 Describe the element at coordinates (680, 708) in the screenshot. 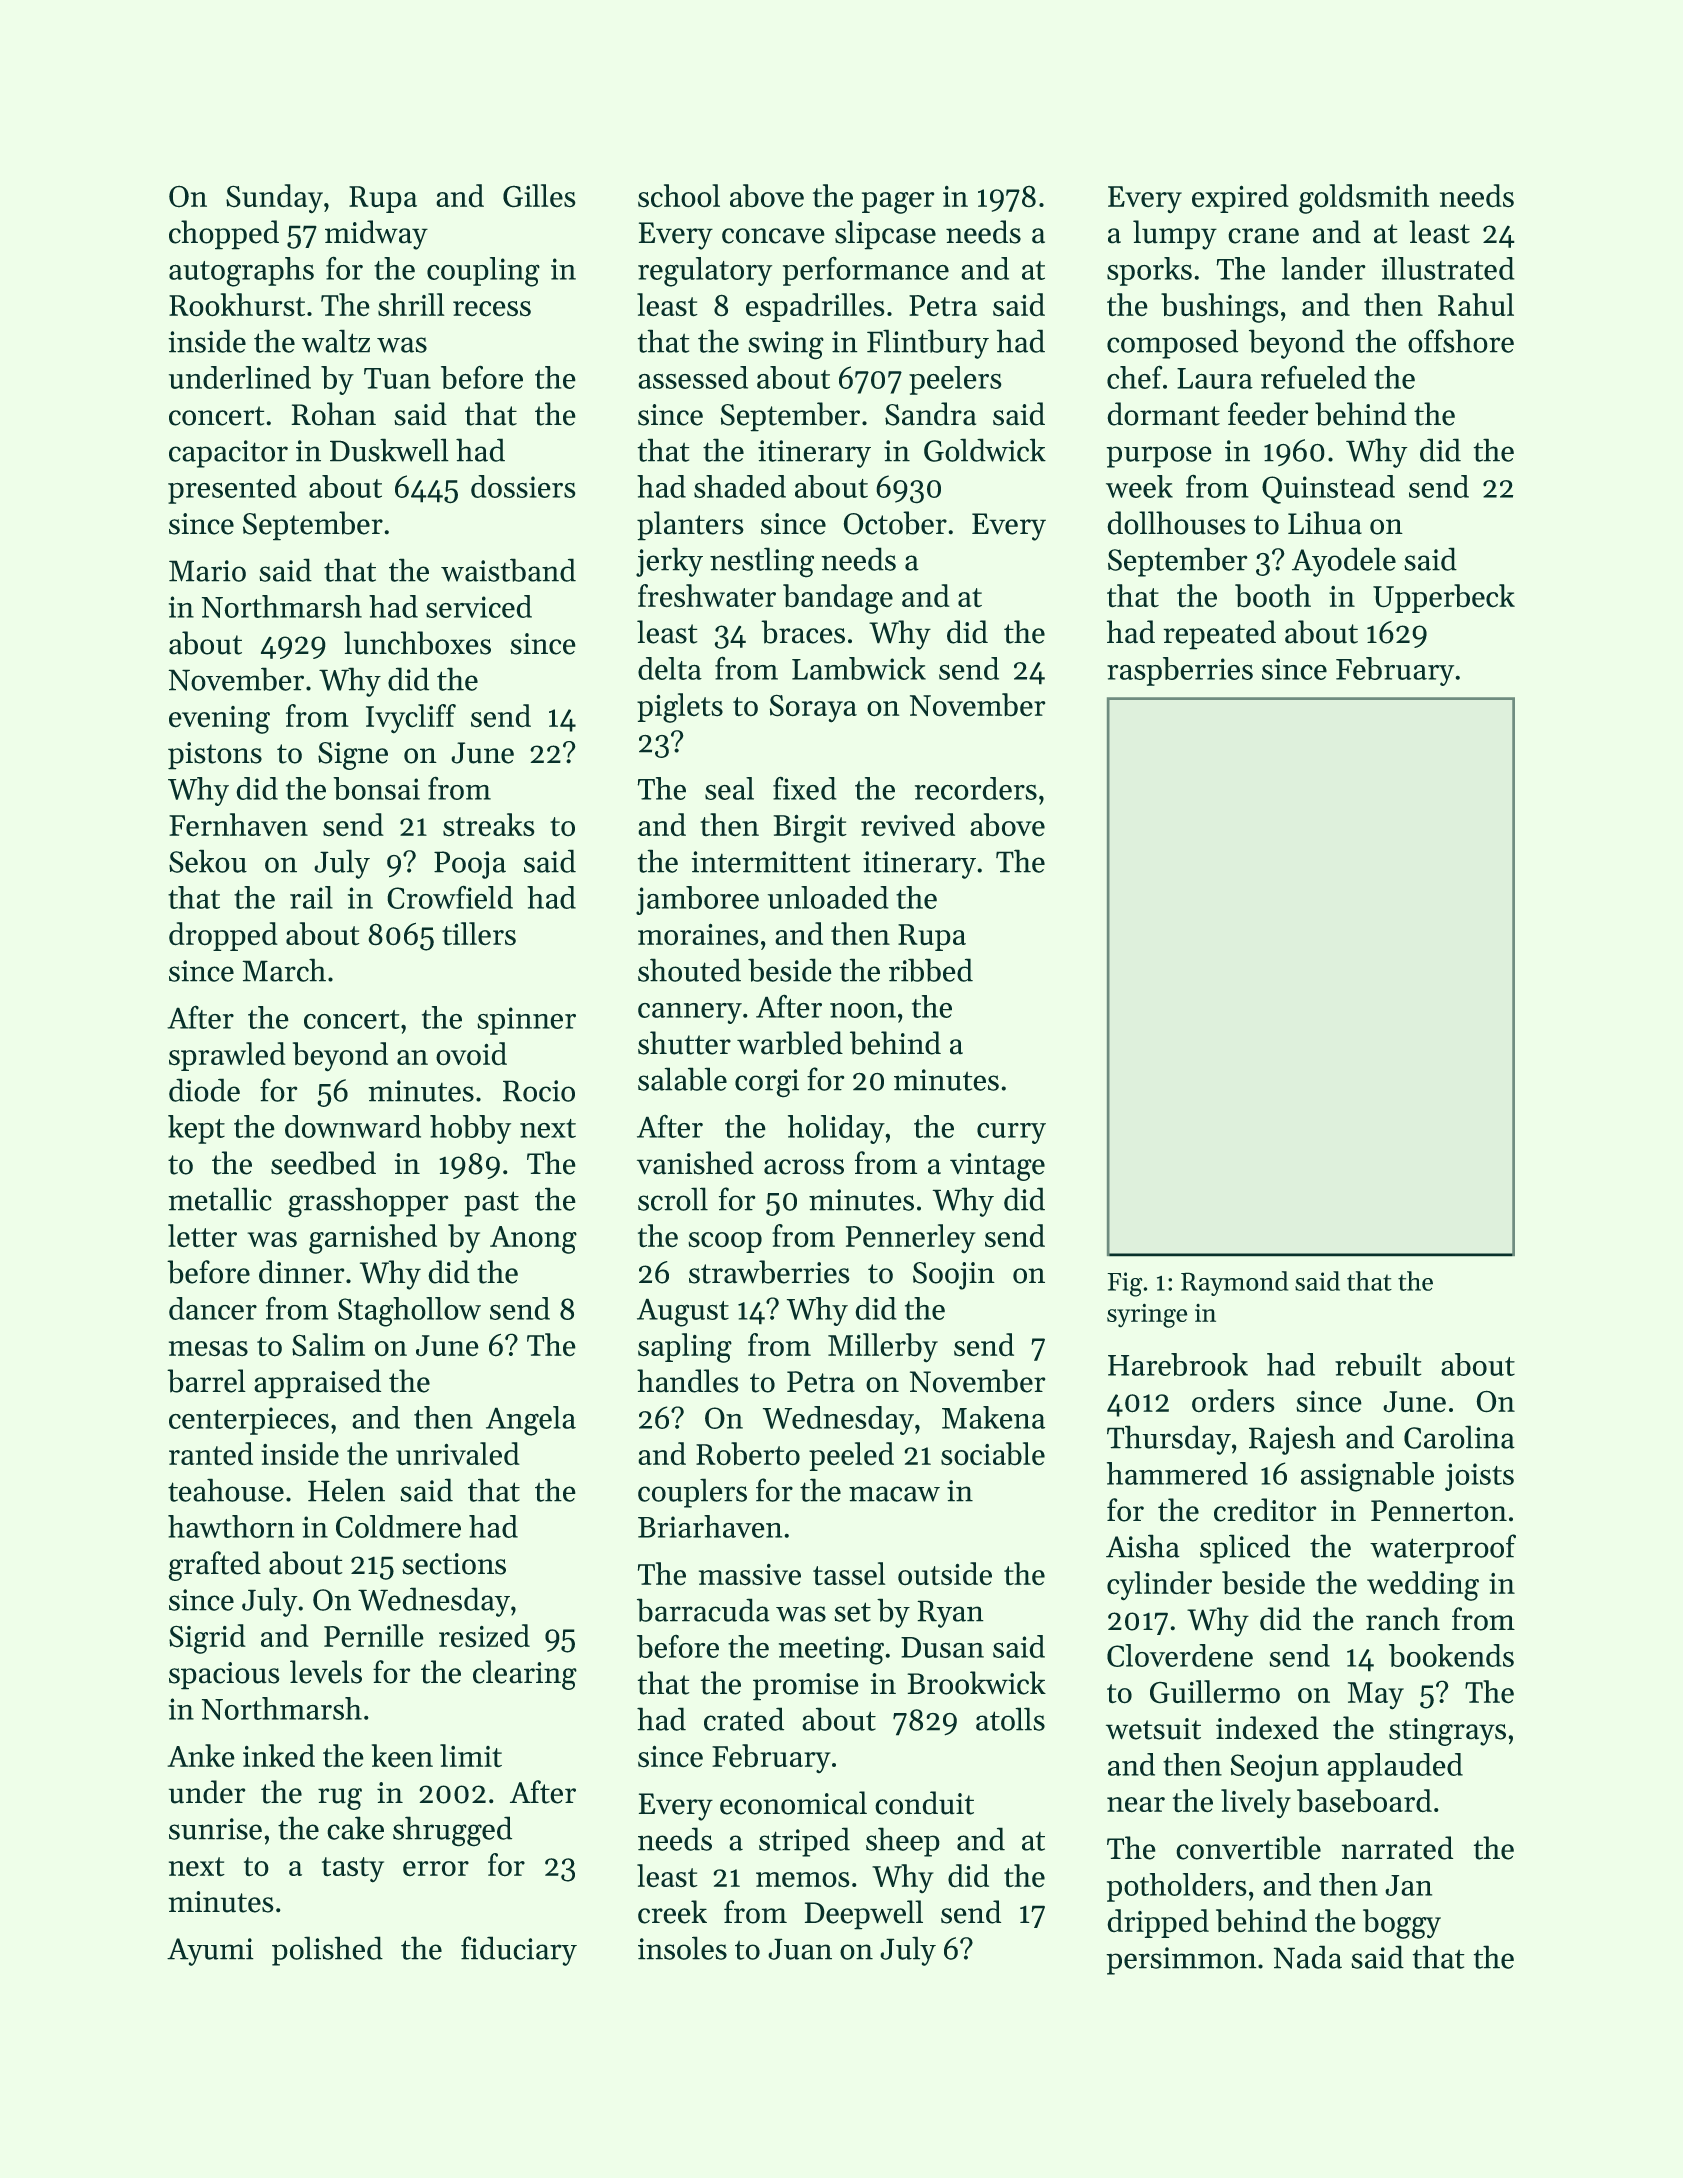

I see `piglets` at that location.
